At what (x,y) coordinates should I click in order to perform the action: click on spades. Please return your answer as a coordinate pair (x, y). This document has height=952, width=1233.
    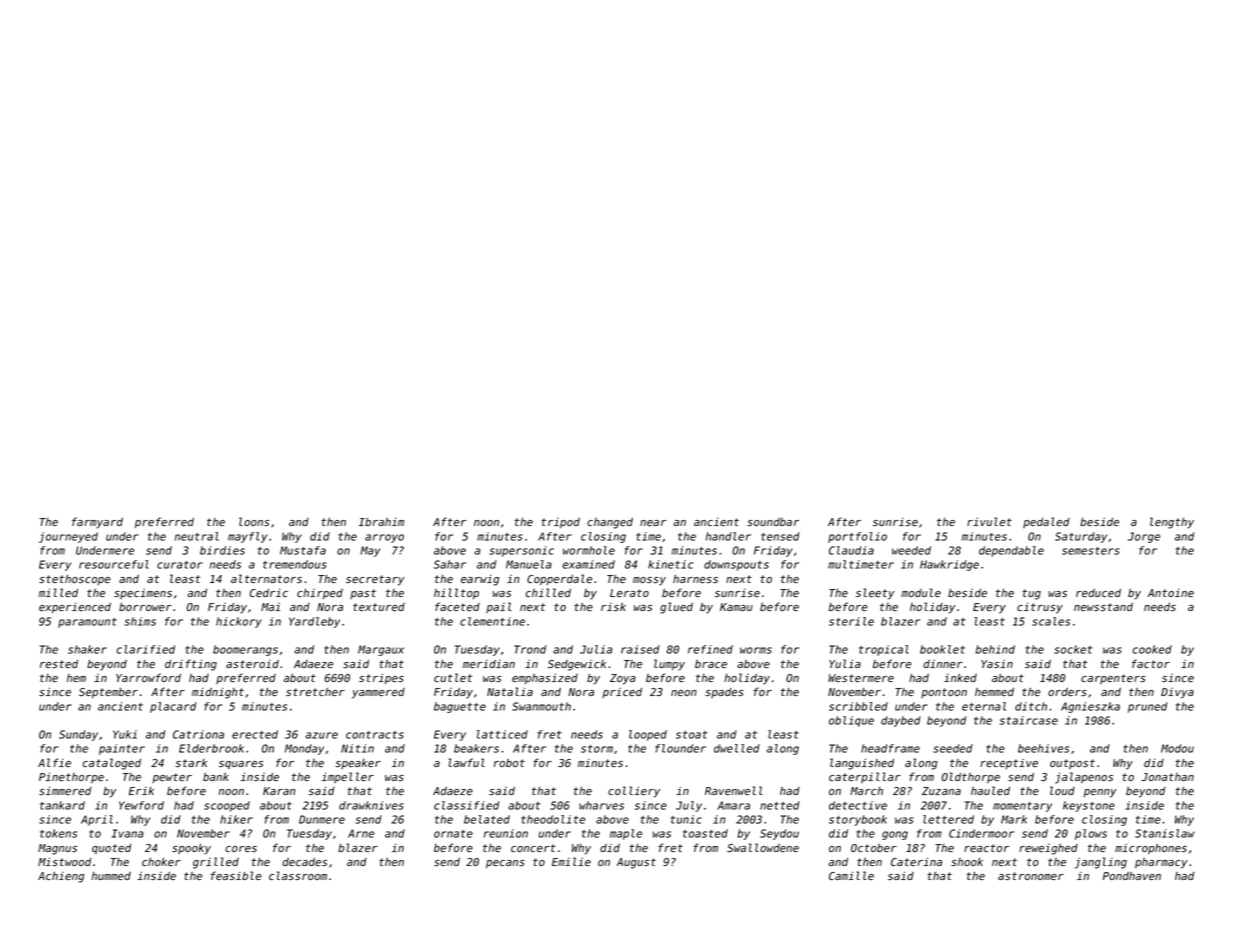
    Looking at the image, I should click on (724, 693).
